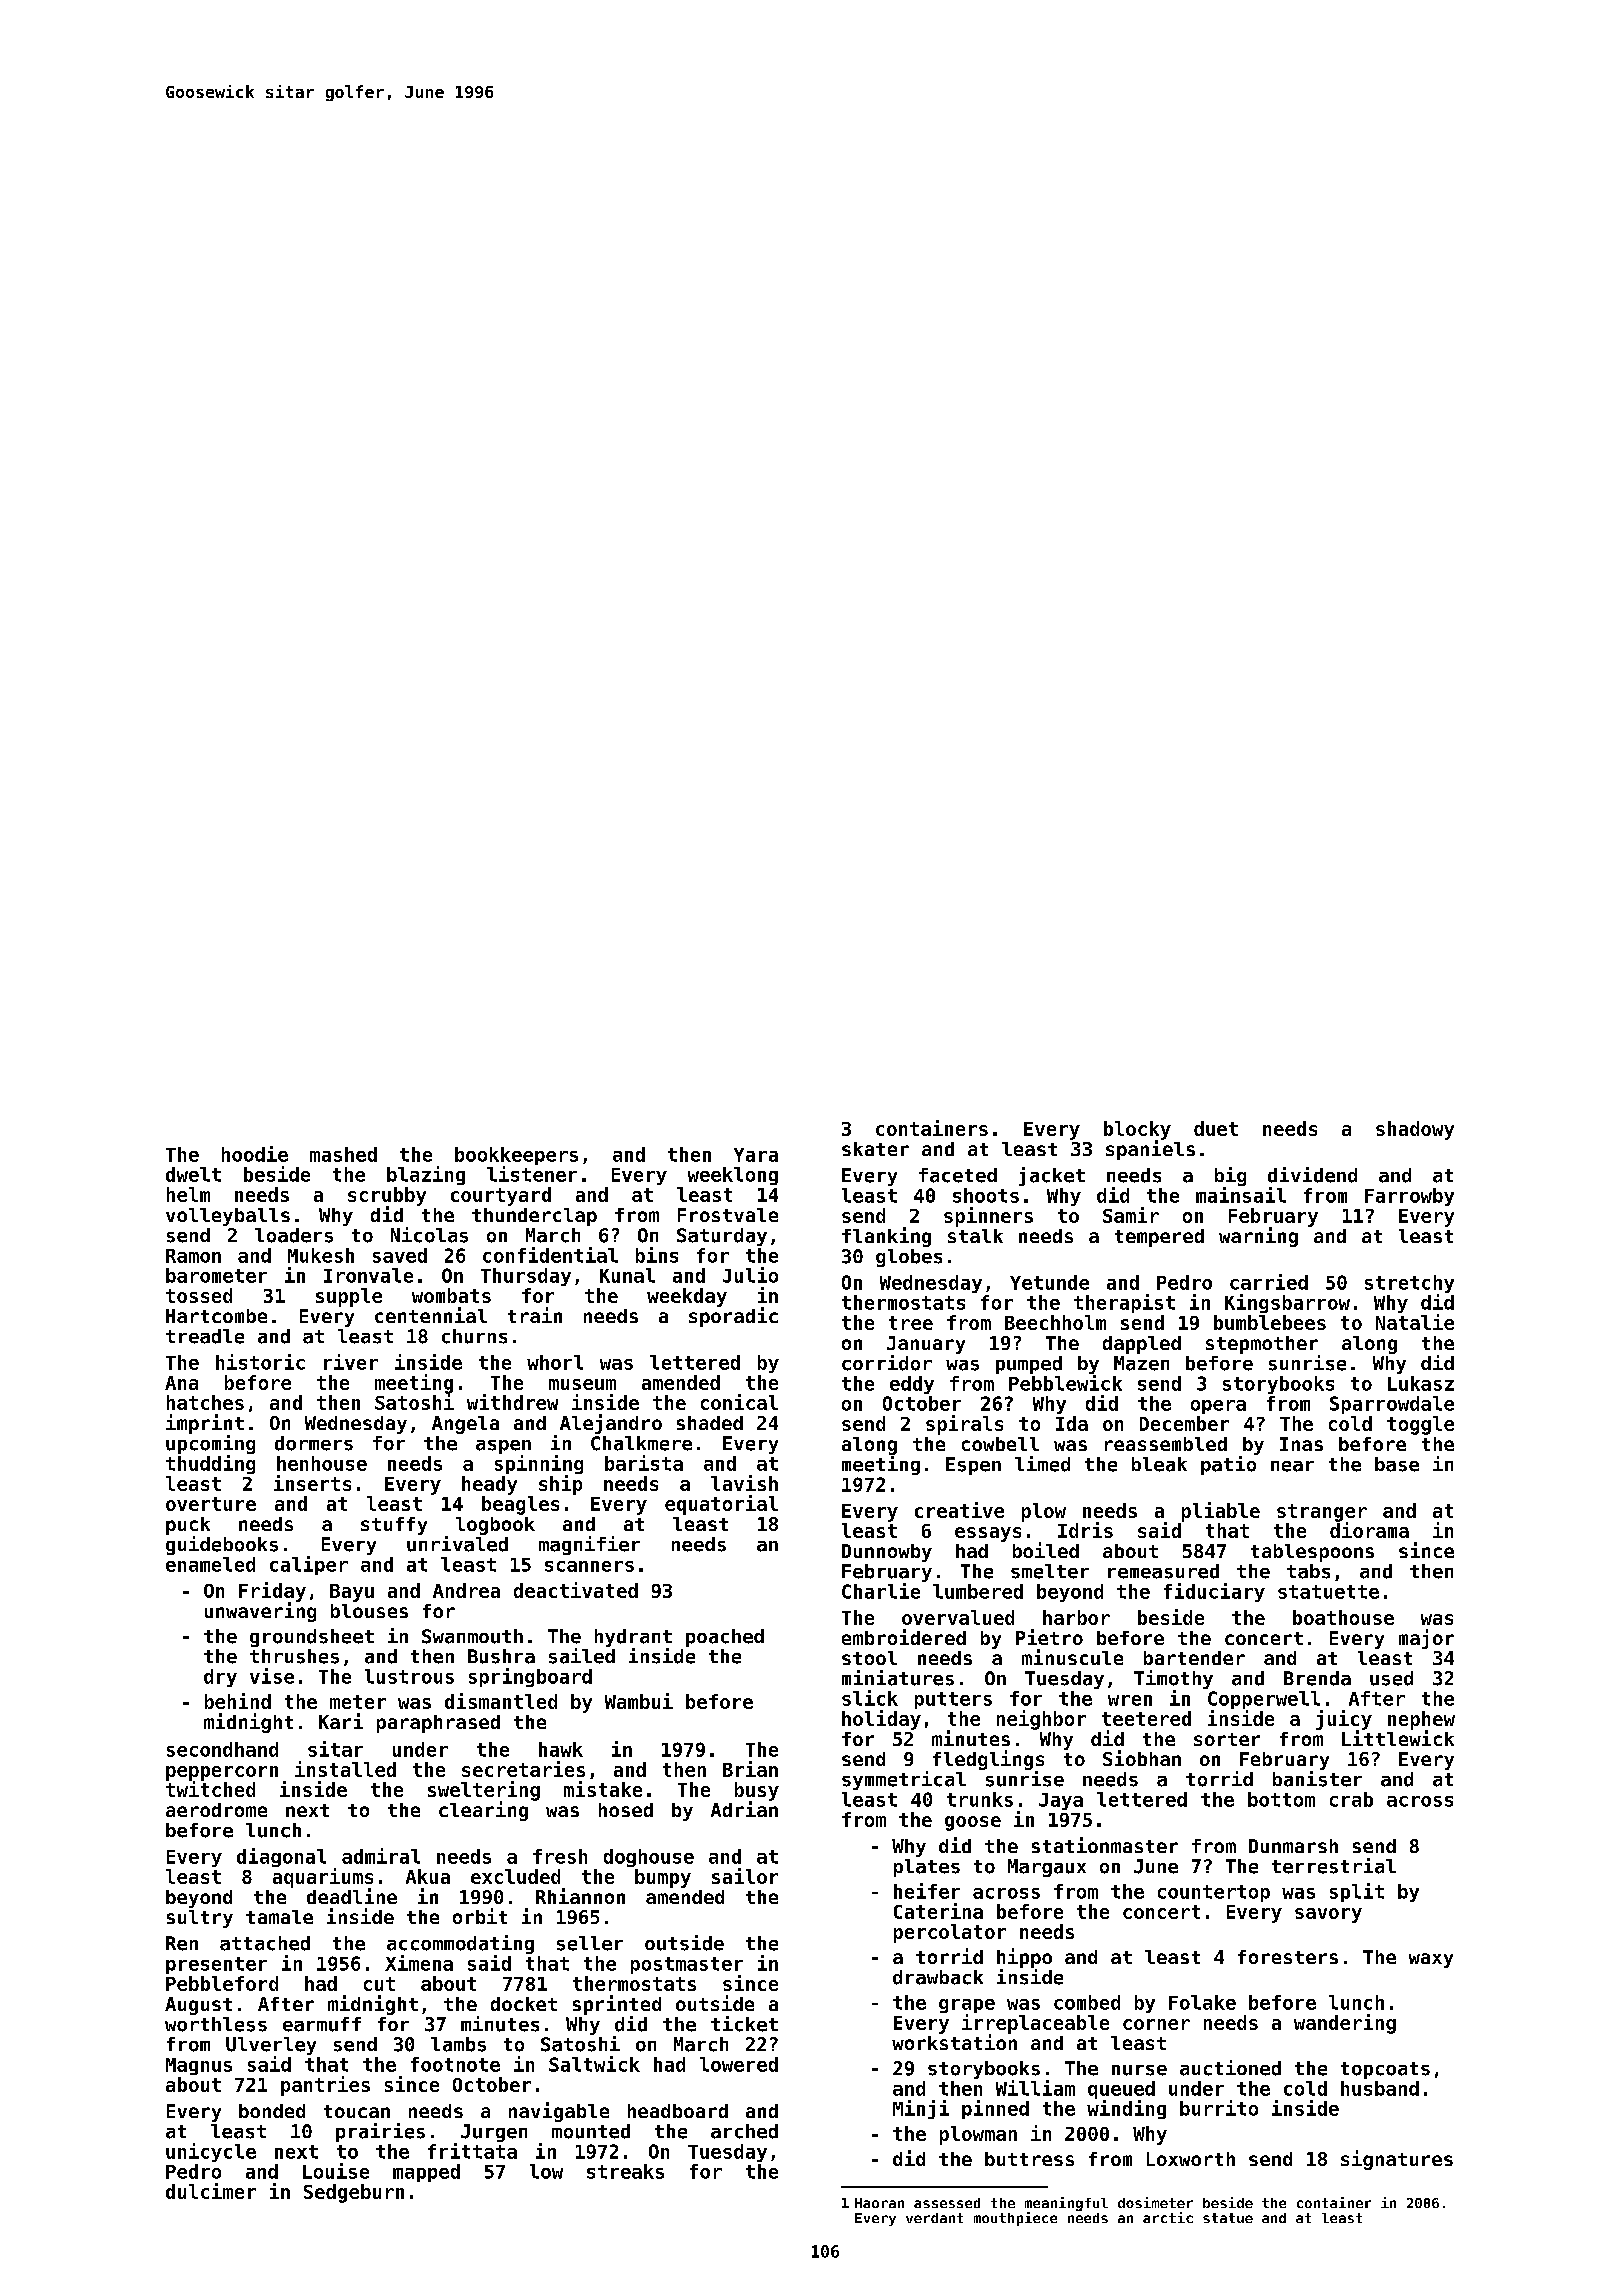 Image resolution: width=1620 pixels, height=2292 pixels. I want to click on split, so click(1357, 1892).
